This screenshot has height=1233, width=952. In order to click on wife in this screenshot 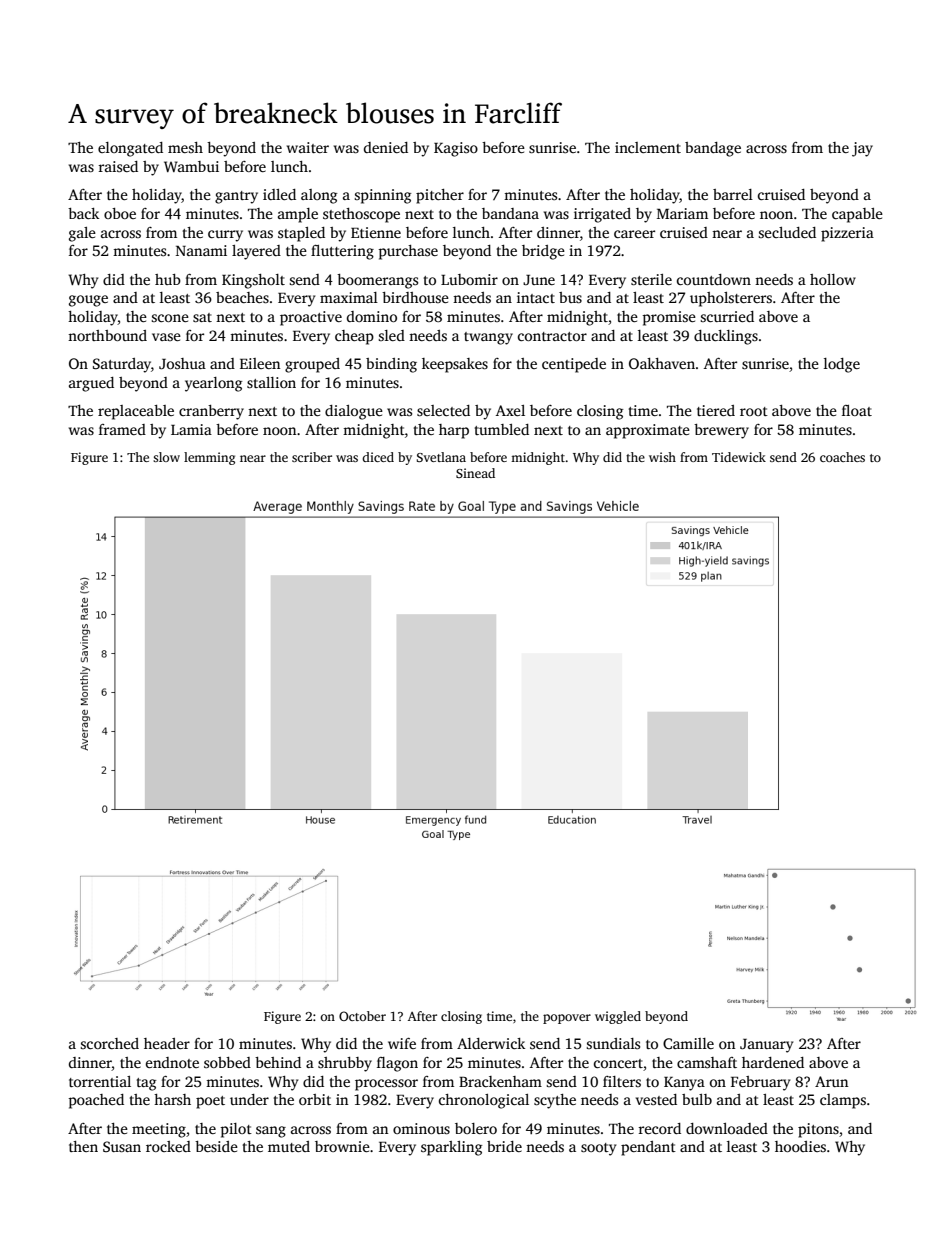, I will do `click(402, 1043)`.
